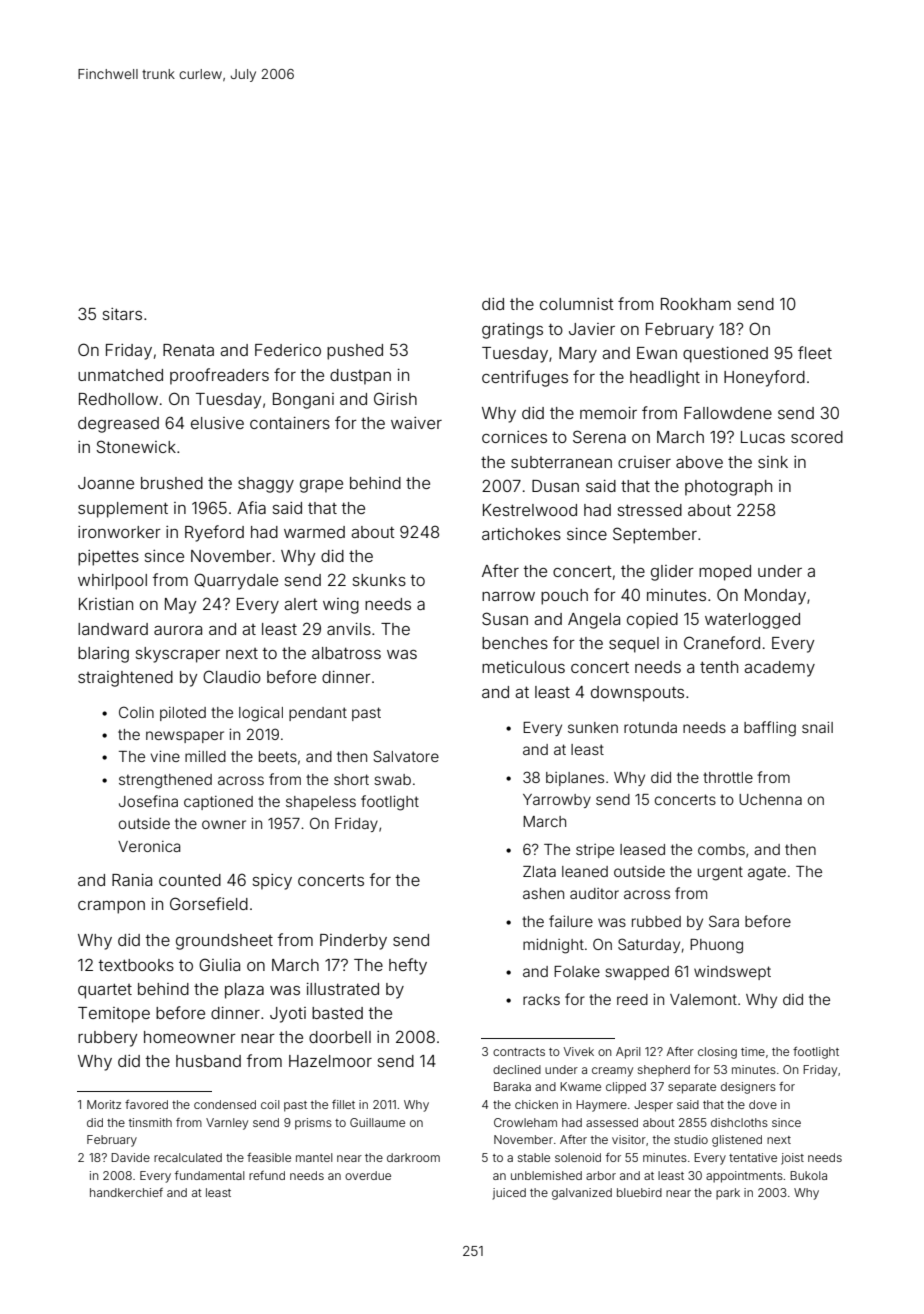 This screenshot has height=1314, width=924. Describe the element at coordinates (767, 873) in the screenshot. I see `agate` at that location.
